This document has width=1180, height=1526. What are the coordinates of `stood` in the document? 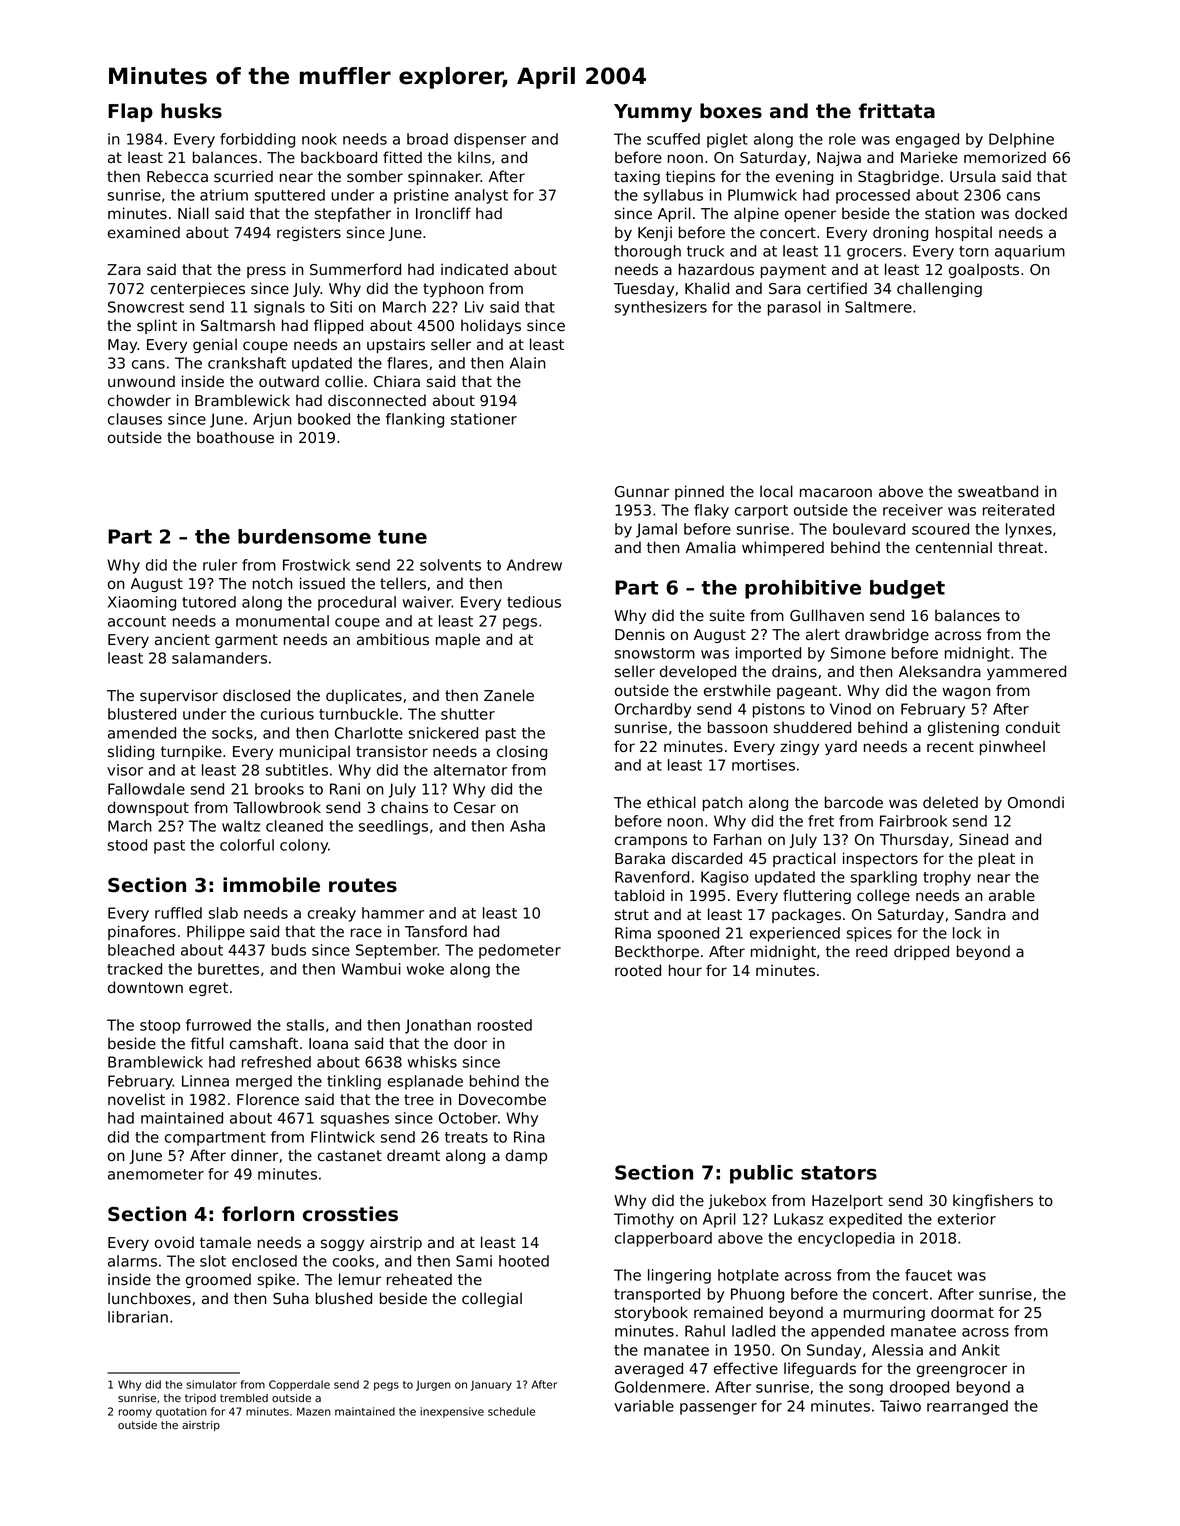 It's located at (127, 845).
